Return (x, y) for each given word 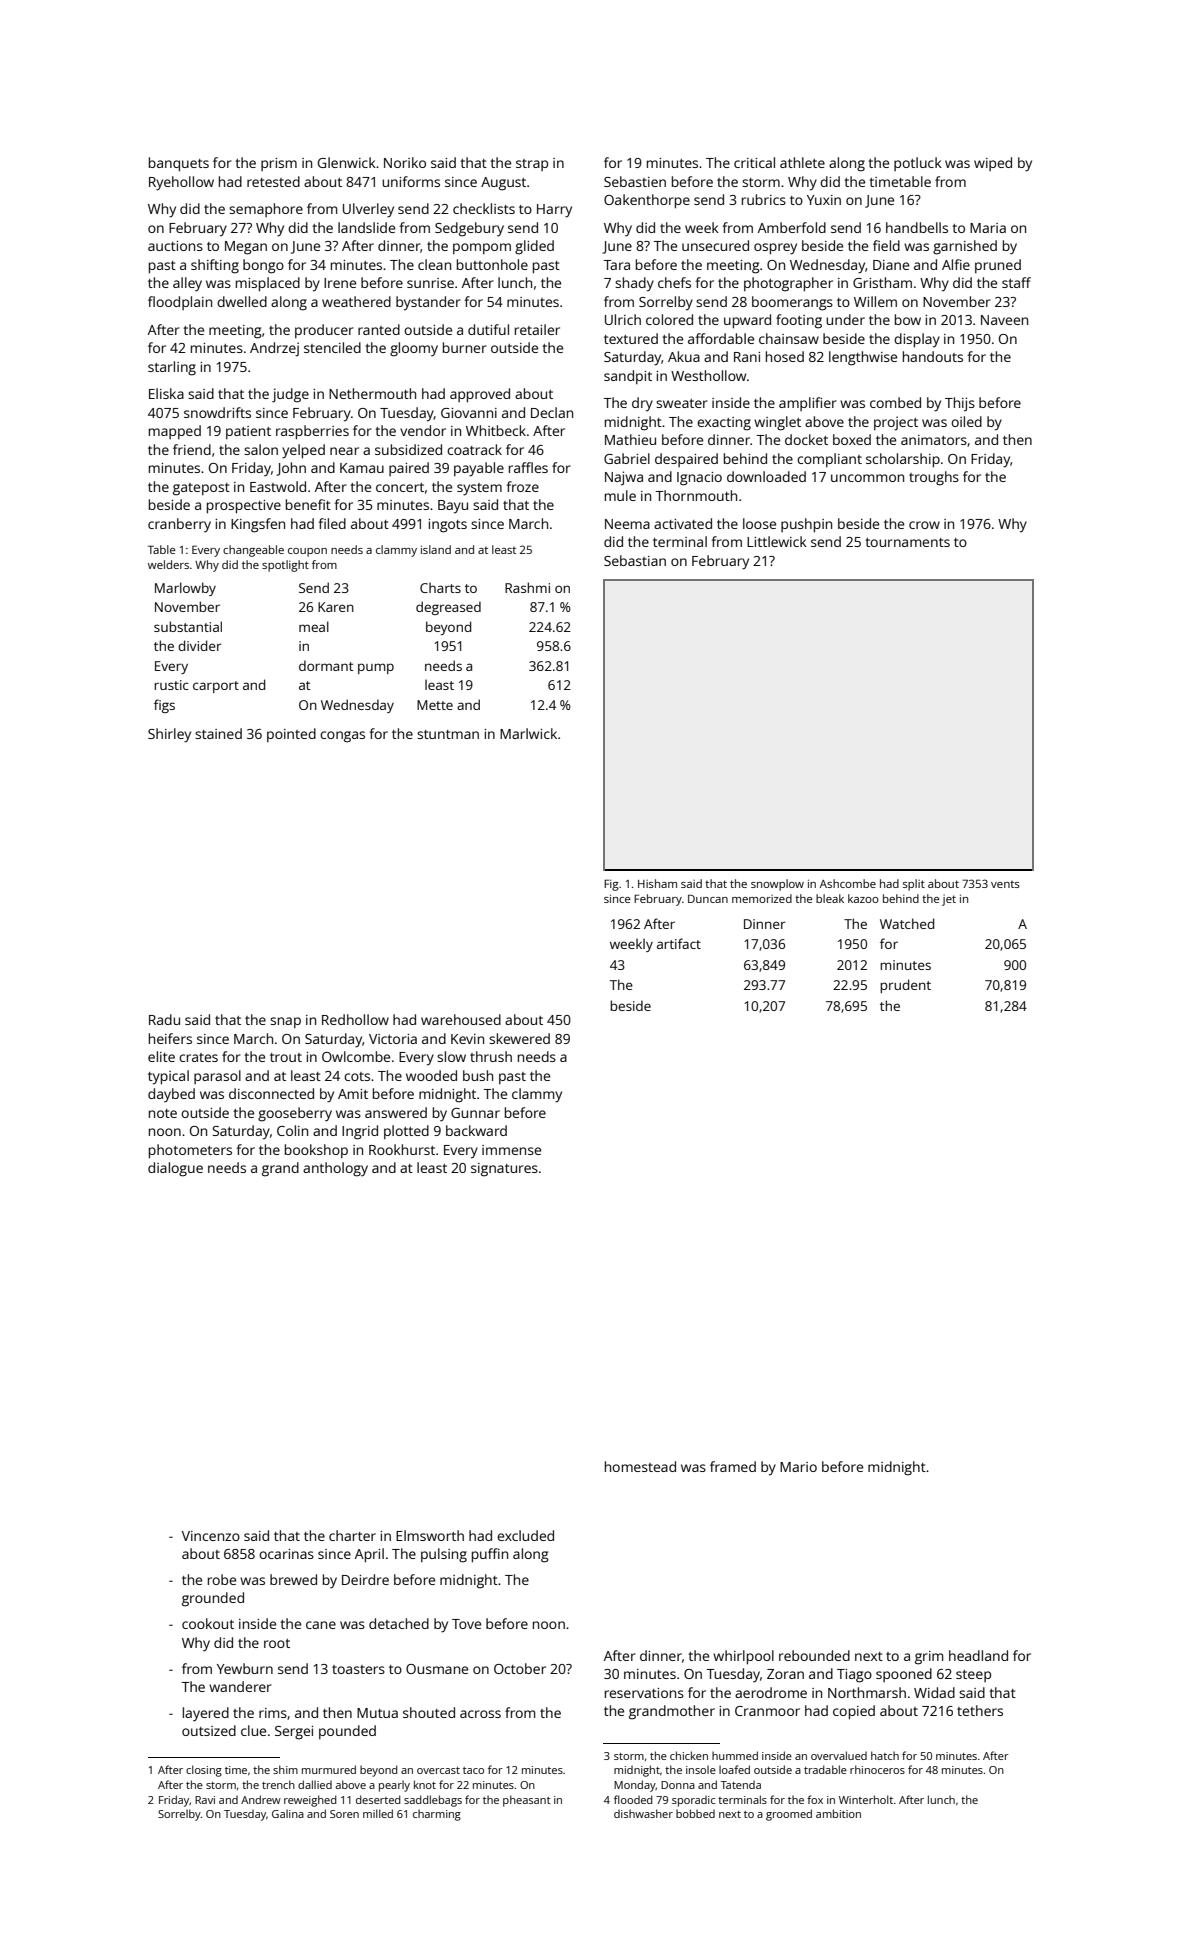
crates (198, 1057)
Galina (288, 1813)
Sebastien (635, 181)
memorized (762, 898)
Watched (907, 923)
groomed (789, 1815)
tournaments (907, 542)
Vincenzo (211, 1536)
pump (376, 668)
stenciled (332, 347)
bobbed (695, 1813)
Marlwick (528, 733)
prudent (905, 986)
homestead (640, 1466)
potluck (918, 164)
